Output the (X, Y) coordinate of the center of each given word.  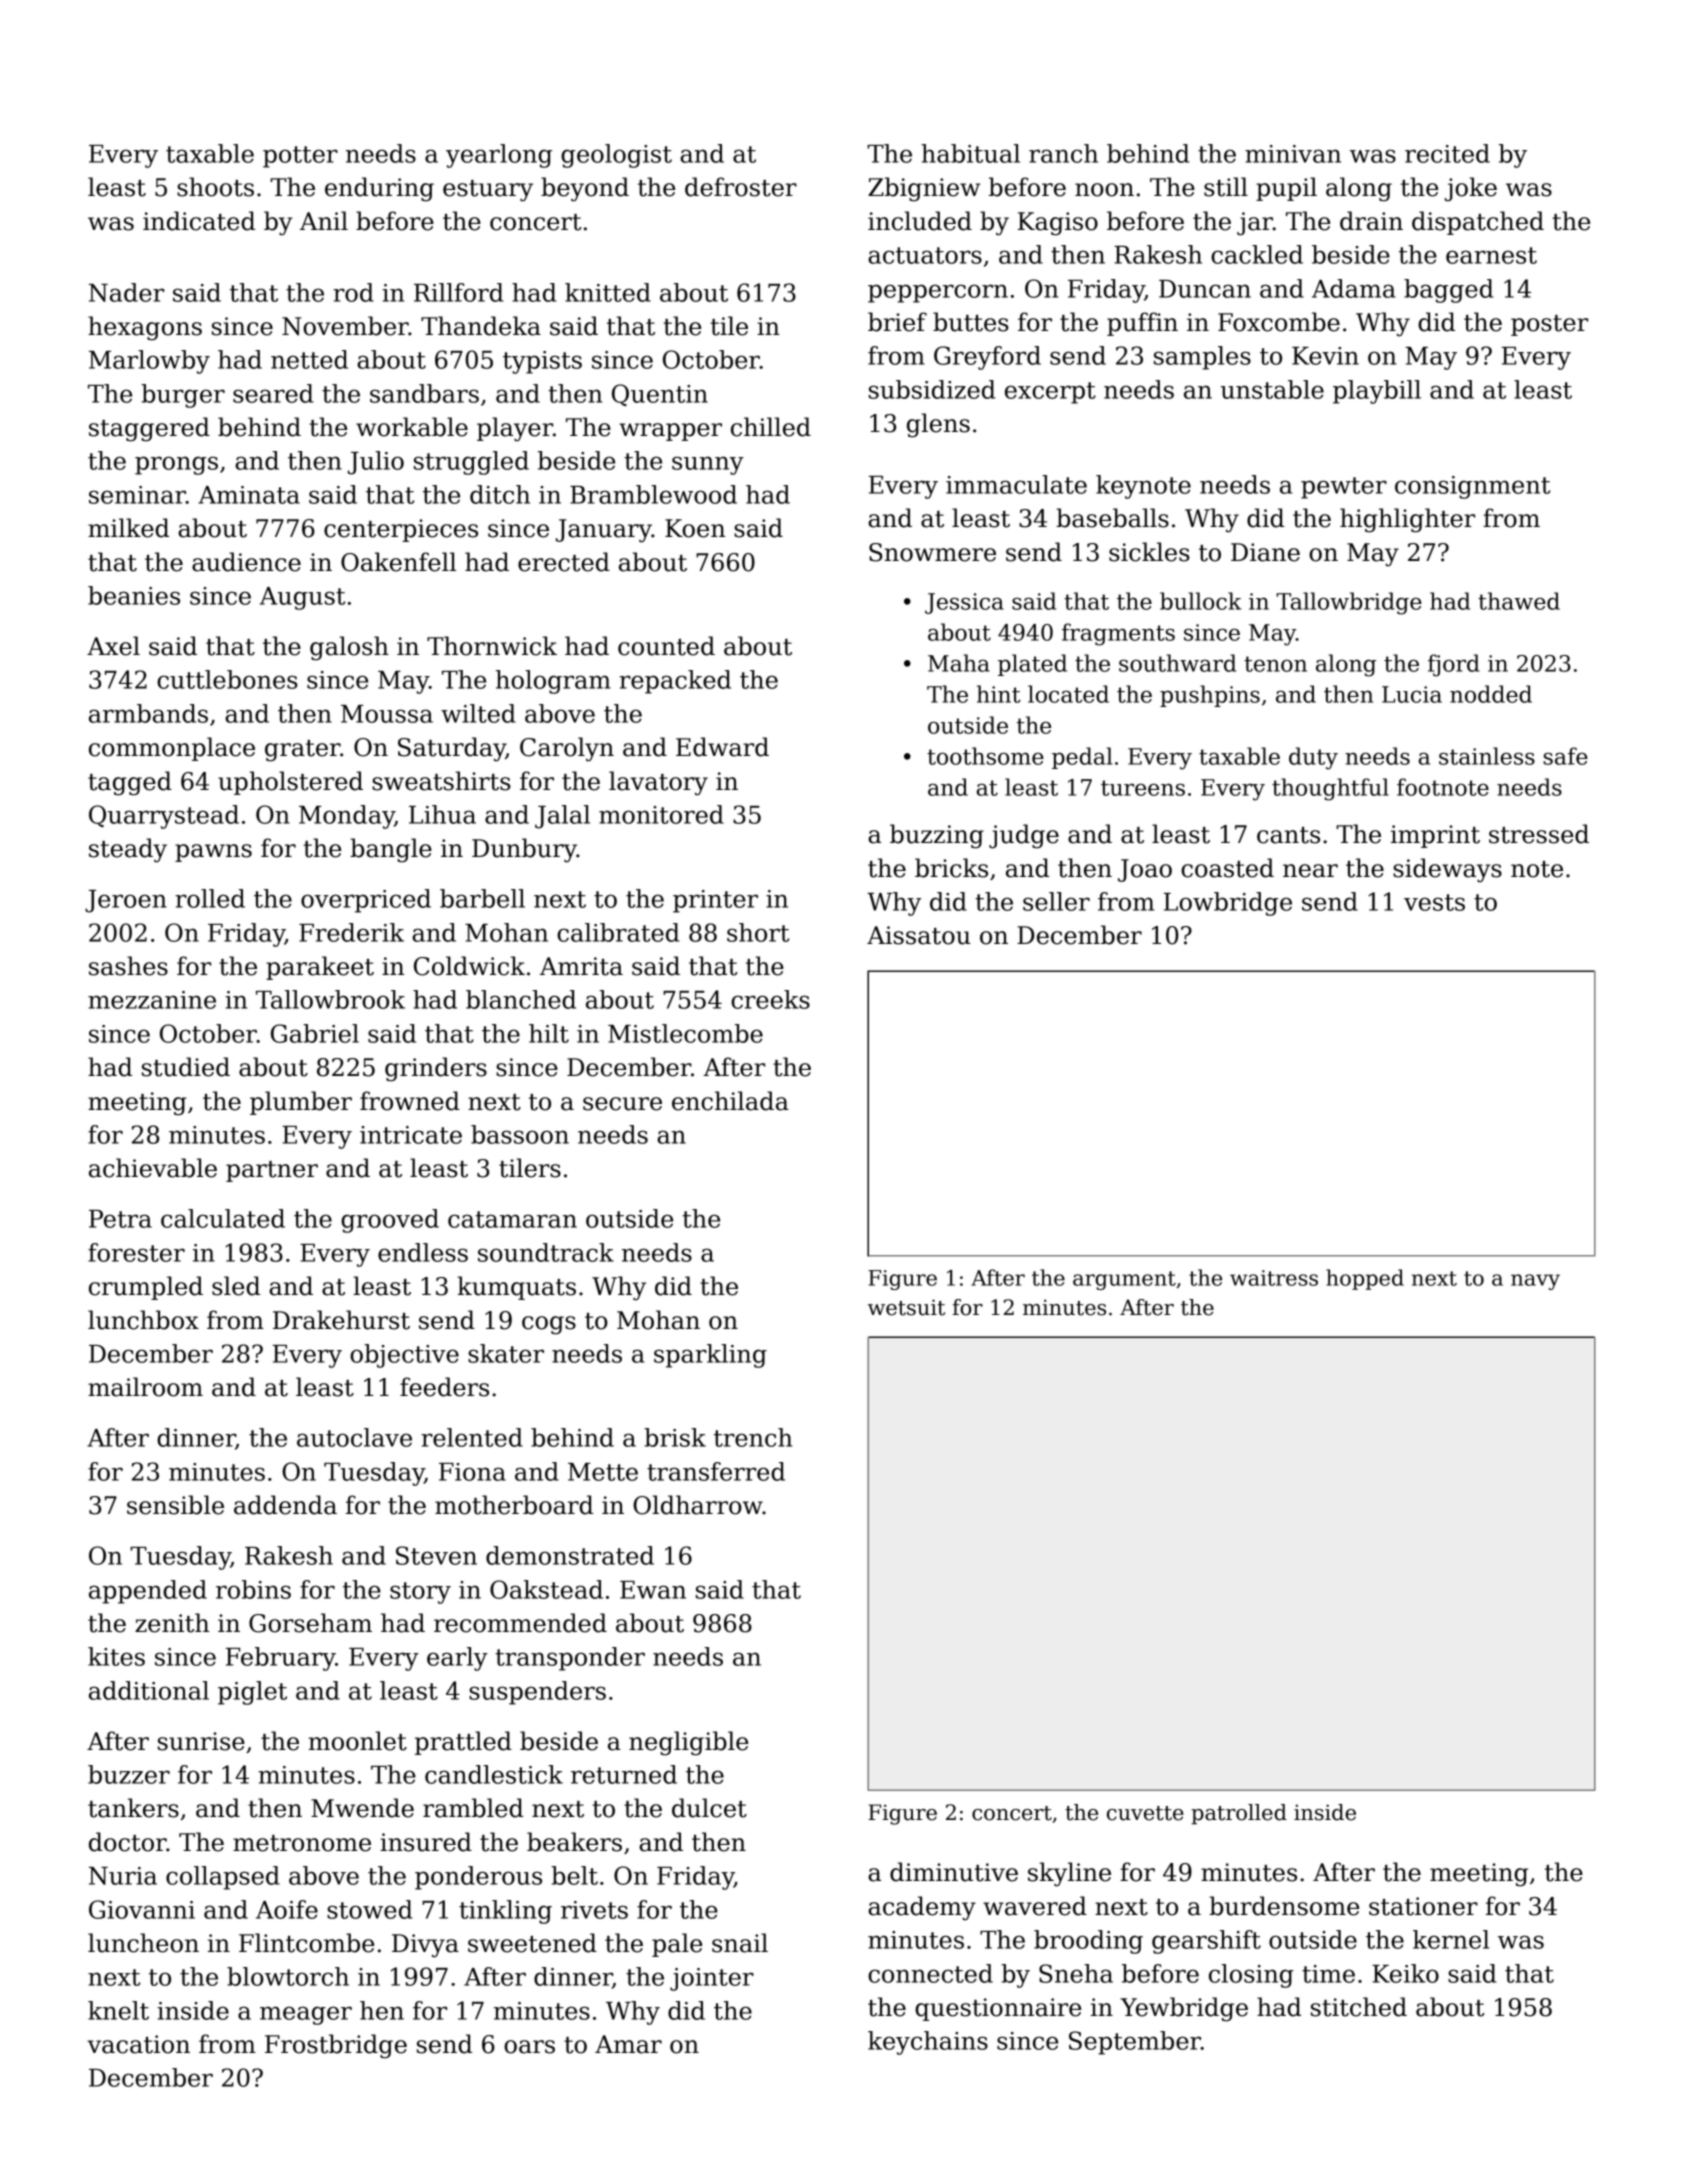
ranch (1063, 153)
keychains (928, 2043)
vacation (138, 2044)
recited (1447, 153)
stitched (1359, 2007)
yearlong (499, 156)
